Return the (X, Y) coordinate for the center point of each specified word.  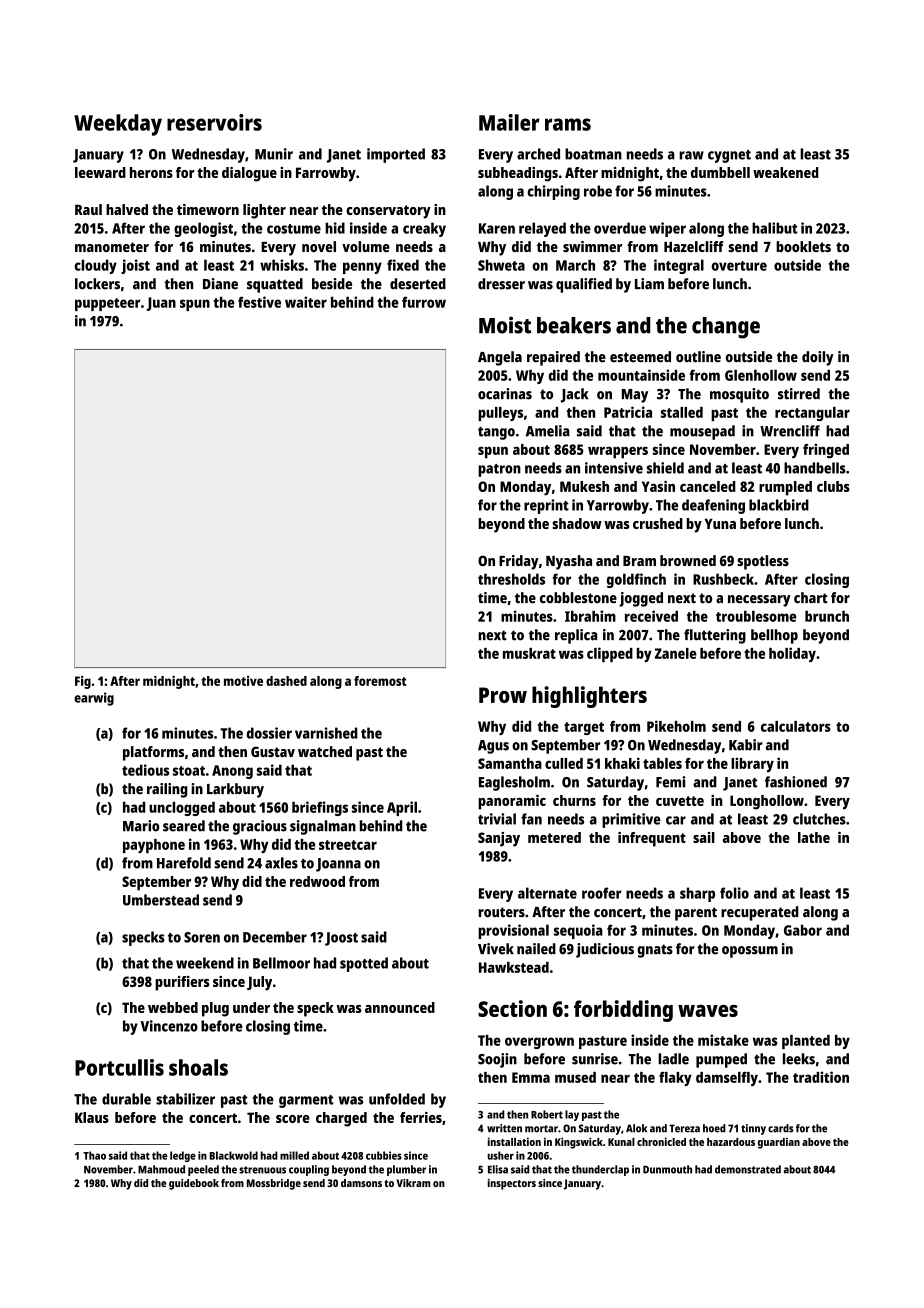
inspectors (512, 1184)
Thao (94, 1155)
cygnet (729, 156)
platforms (153, 753)
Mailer (509, 122)
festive (259, 302)
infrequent (652, 839)
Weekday (118, 125)
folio (734, 893)
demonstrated (748, 1169)
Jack (575, 395)
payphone (154, 846)
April (402, 808)
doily (818, 358)
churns (574, 800)
